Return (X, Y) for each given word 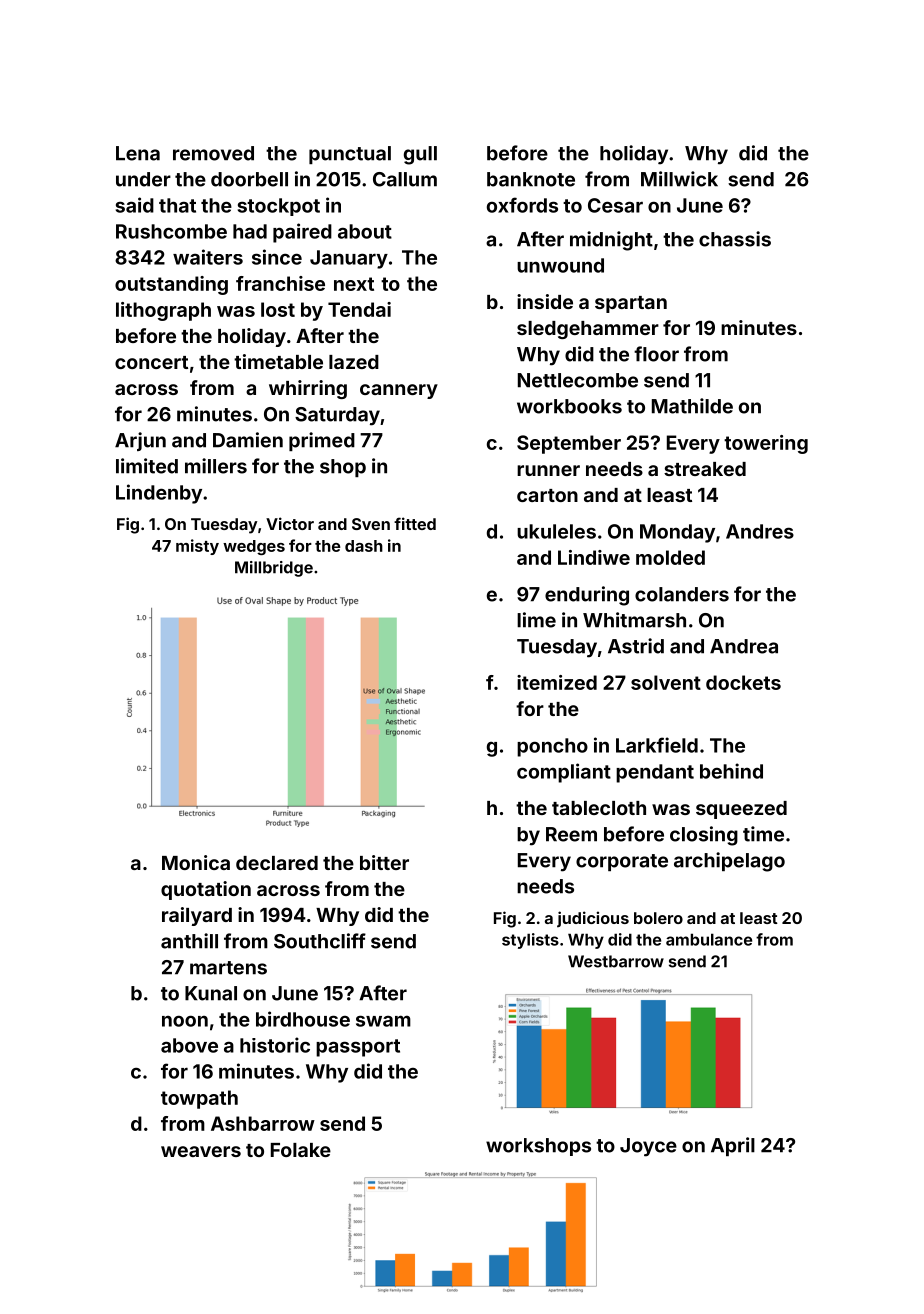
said (135, 205)
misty (197, 547)
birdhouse (303, 1019)
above (189, 1045)
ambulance (709, 939)
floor (656, 354)
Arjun (140, 441)
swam (383, 1021)
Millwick (679, 179)
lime (536, 620)
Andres (760, 531)
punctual (350, 155)
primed (322, 441)
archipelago (729, 862)
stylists (530, 941)
